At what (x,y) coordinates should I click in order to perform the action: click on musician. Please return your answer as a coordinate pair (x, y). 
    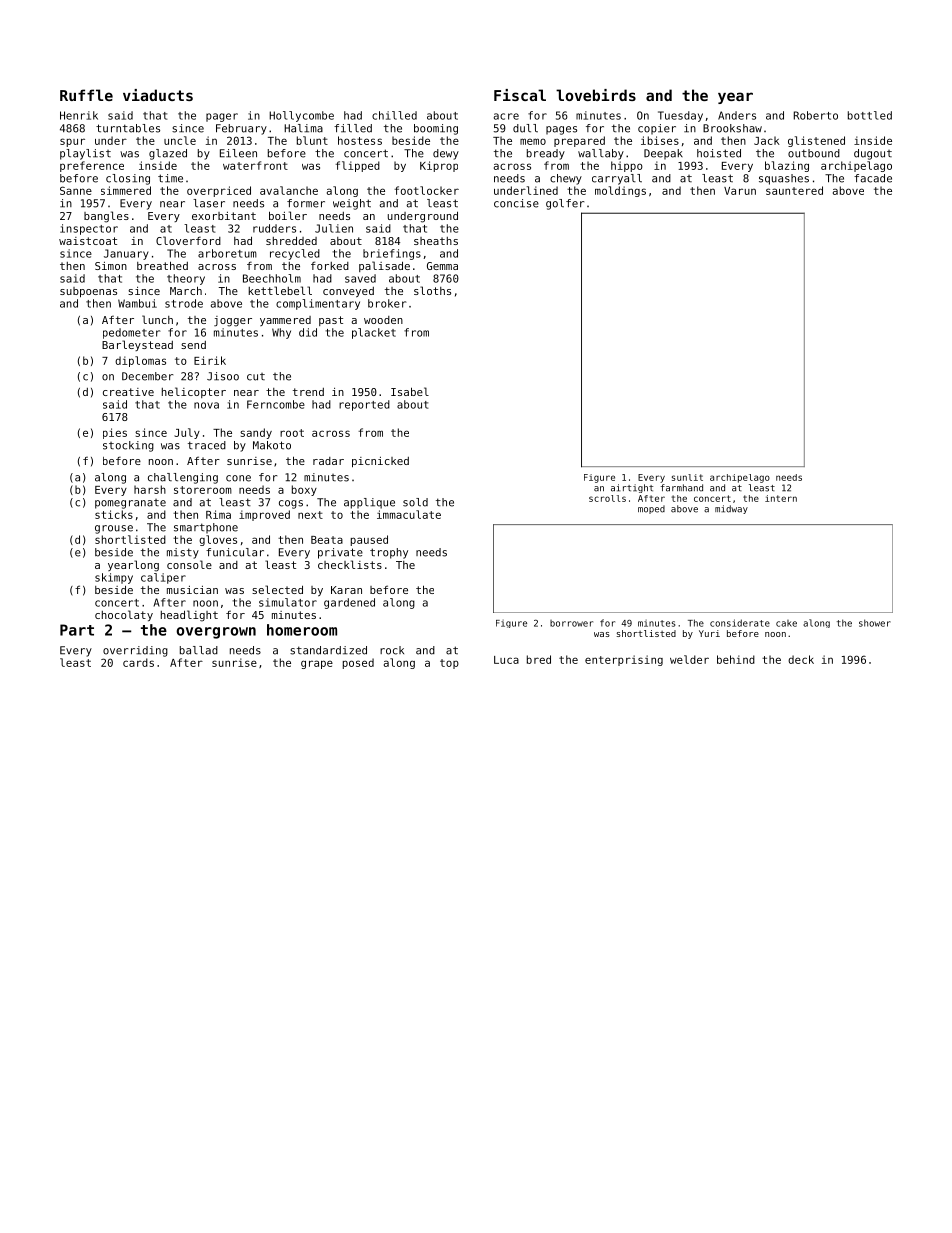
    Looking at the image, I should click on (192, 590).
